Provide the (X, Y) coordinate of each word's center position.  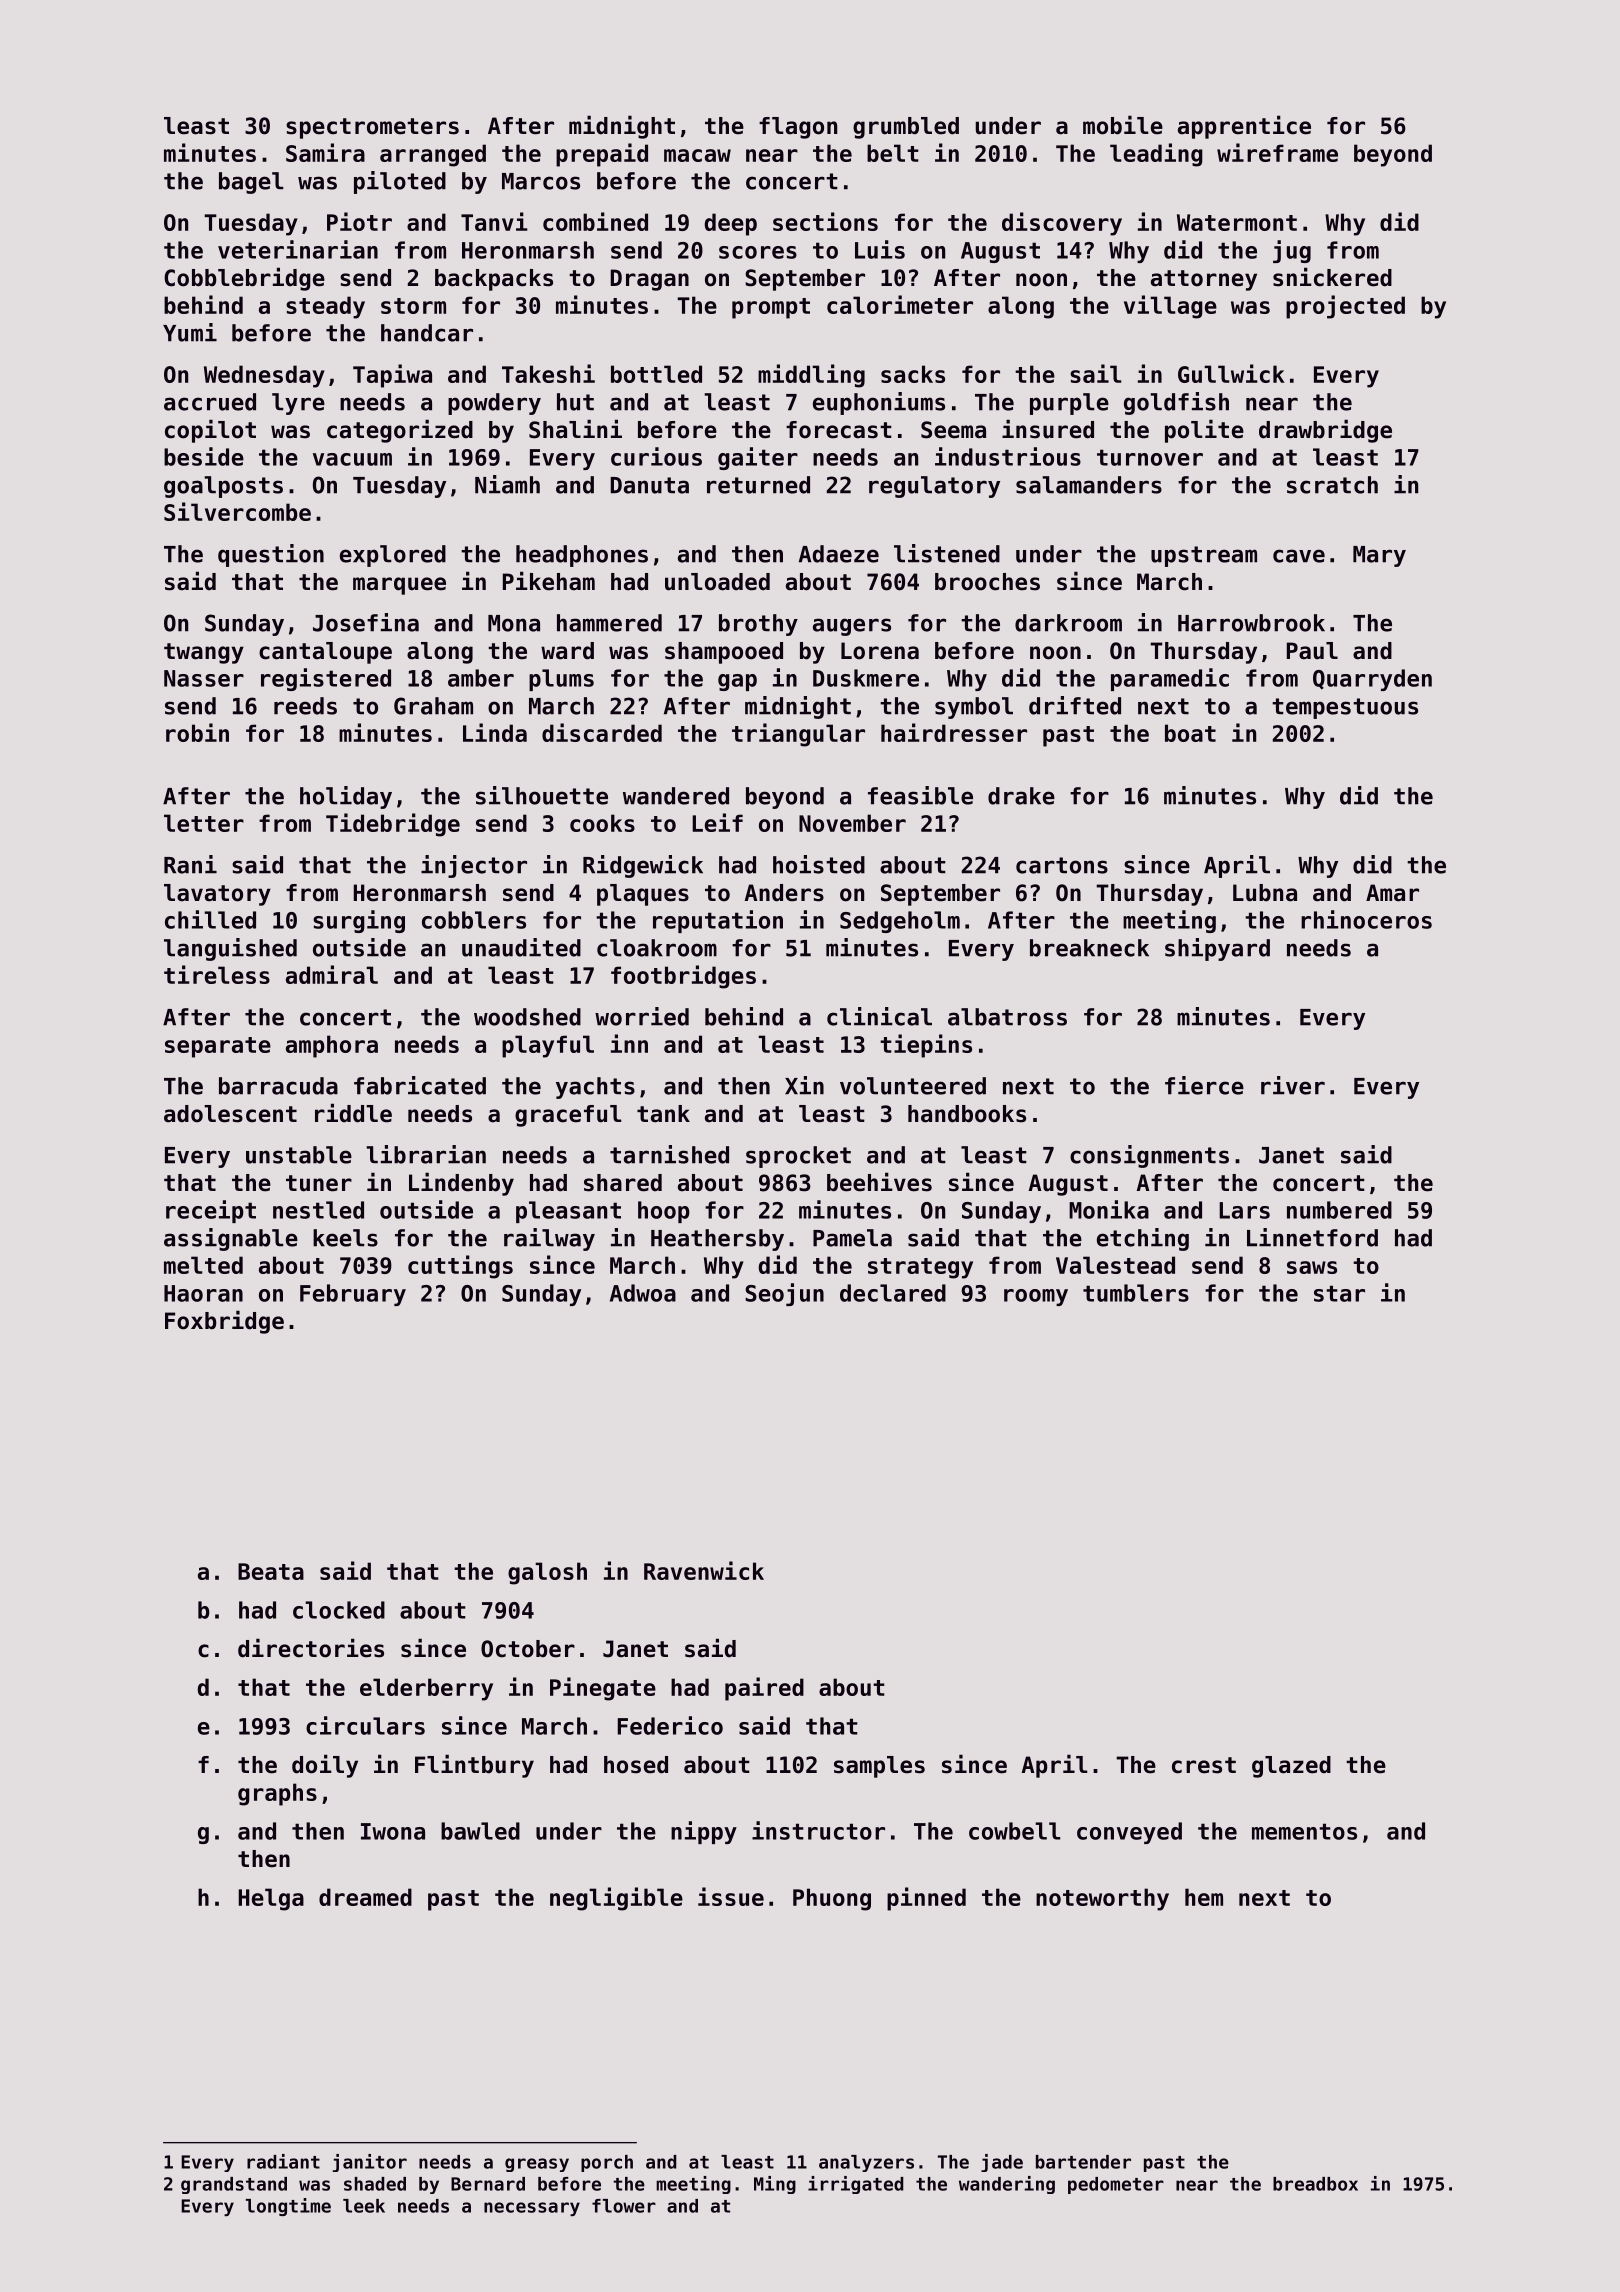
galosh (547, 1573)
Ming (775, 2185)
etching (1143, 1239)
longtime (288, 2207)
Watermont (1237, 222)
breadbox (1315, 2184)
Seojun (784, 1294)
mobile (1123, 125)
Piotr (359, 221)
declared (893, 1293)
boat (1190, 733)
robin (197, 732)
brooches (987, 582)
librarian (426, 1154)
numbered (1339, 1210)
